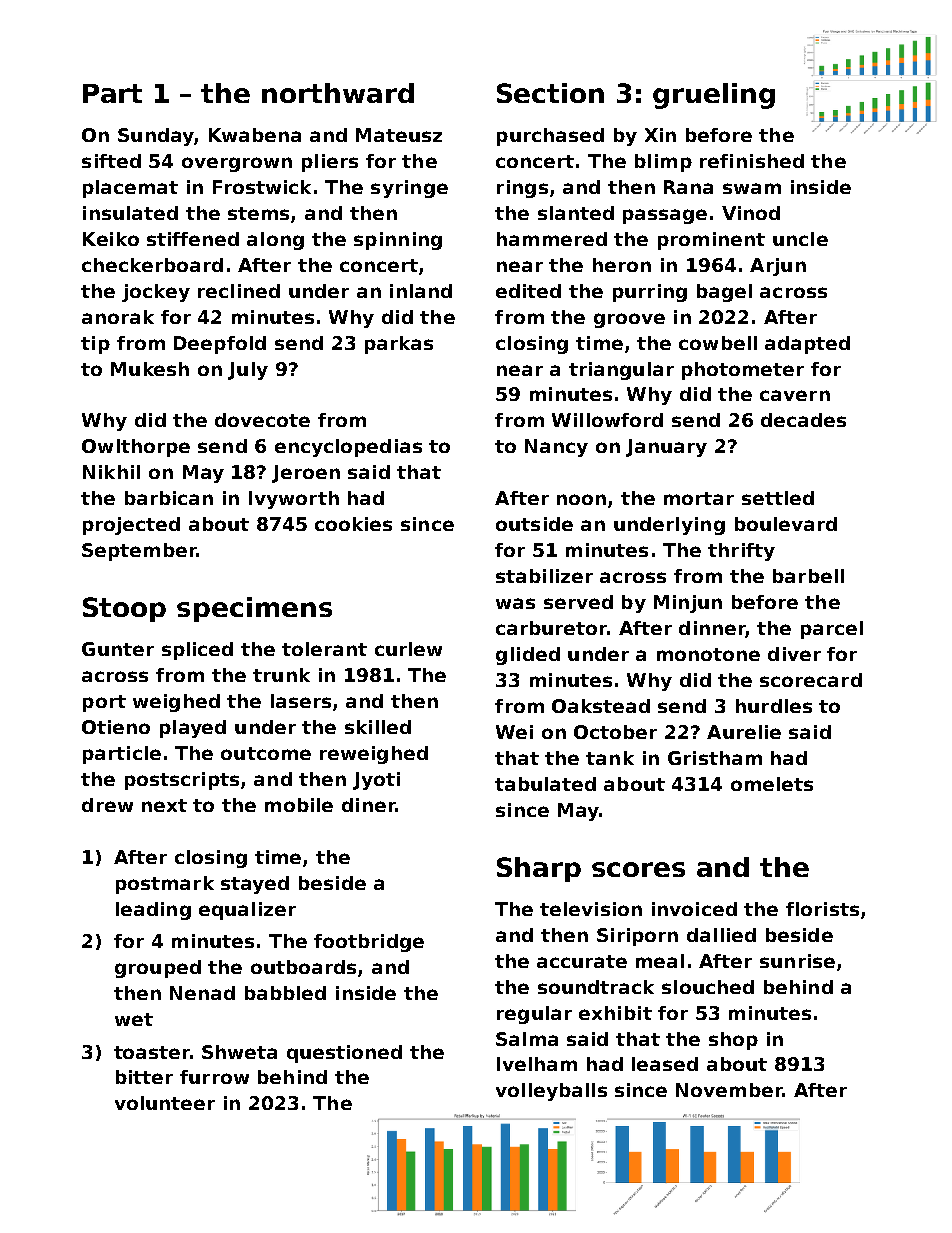 This screenshot has width=952, height=1233. Describe the element at coordinates (665, 1064) in the screenshot. I see `leased` at that location.
